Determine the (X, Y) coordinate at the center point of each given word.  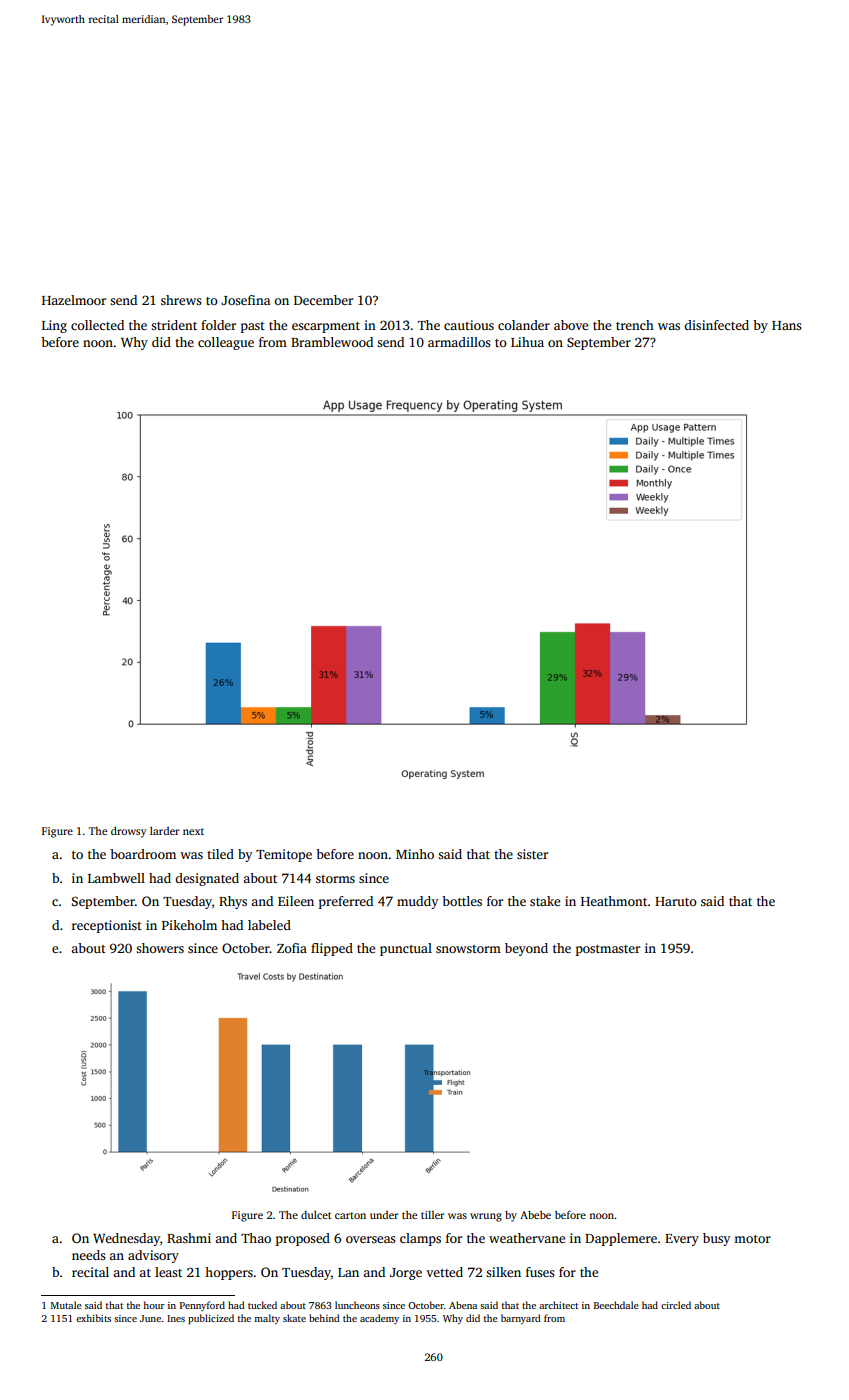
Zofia (292, 948)
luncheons (357, 1305)
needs (89, 1255)
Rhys (233, 902)
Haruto (676, 901)
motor (752, 1239)
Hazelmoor (74, 300)
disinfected (716, 325)
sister (532, 854)
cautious (469, 325)
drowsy (129, 832)
